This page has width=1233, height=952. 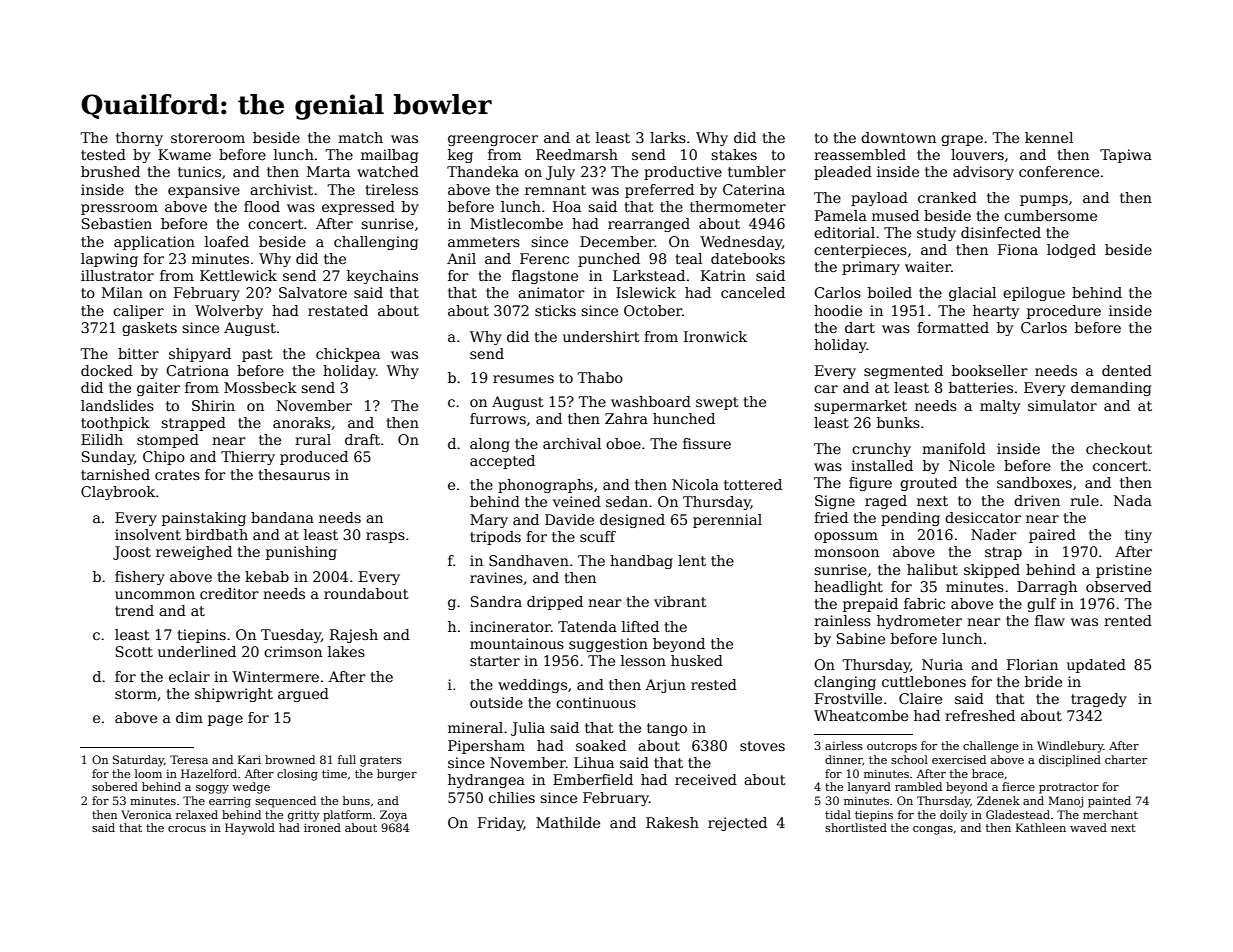 I want to click on December, so click(x=617, y=241).
